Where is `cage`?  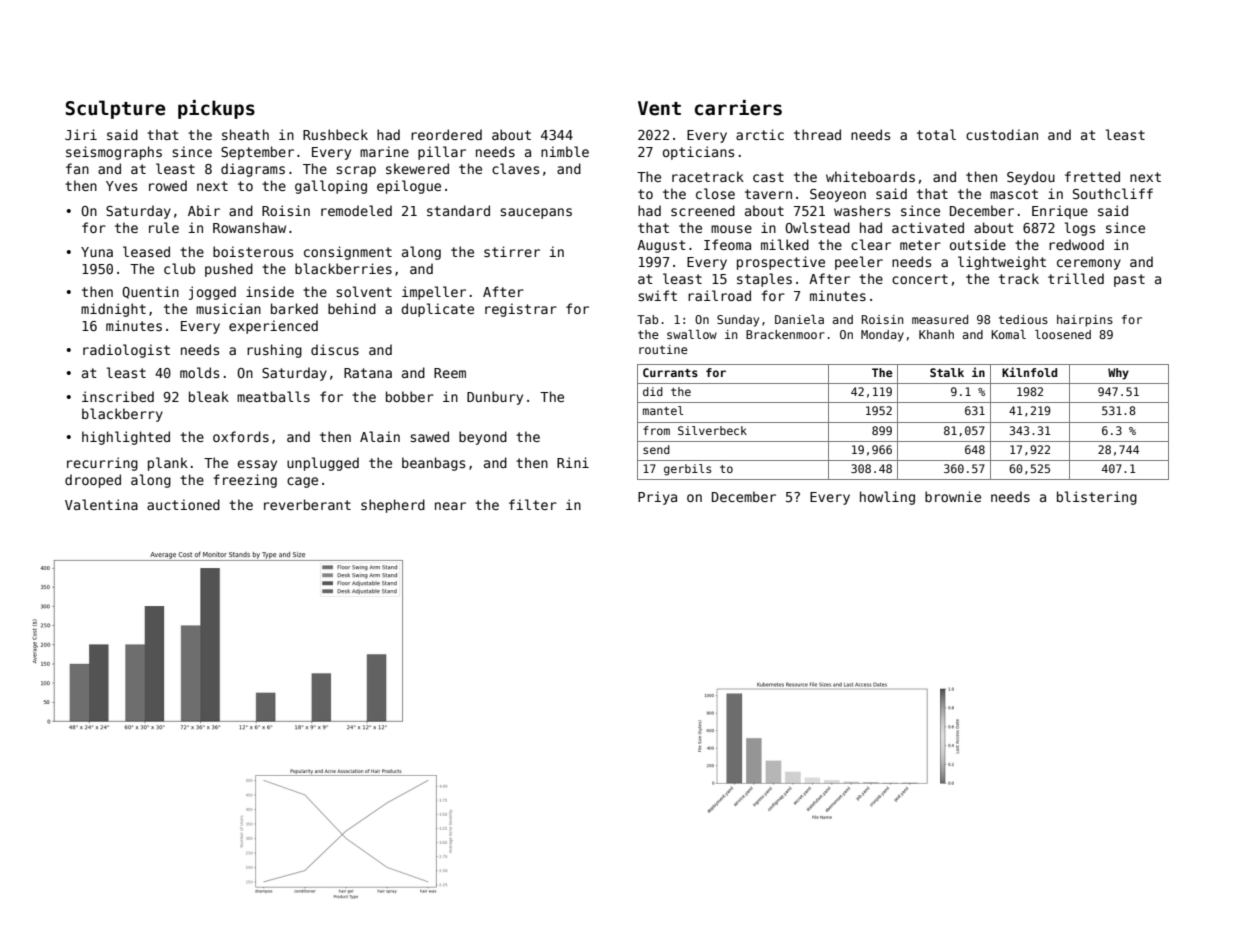 cage is located at coordinates (302, 482).
